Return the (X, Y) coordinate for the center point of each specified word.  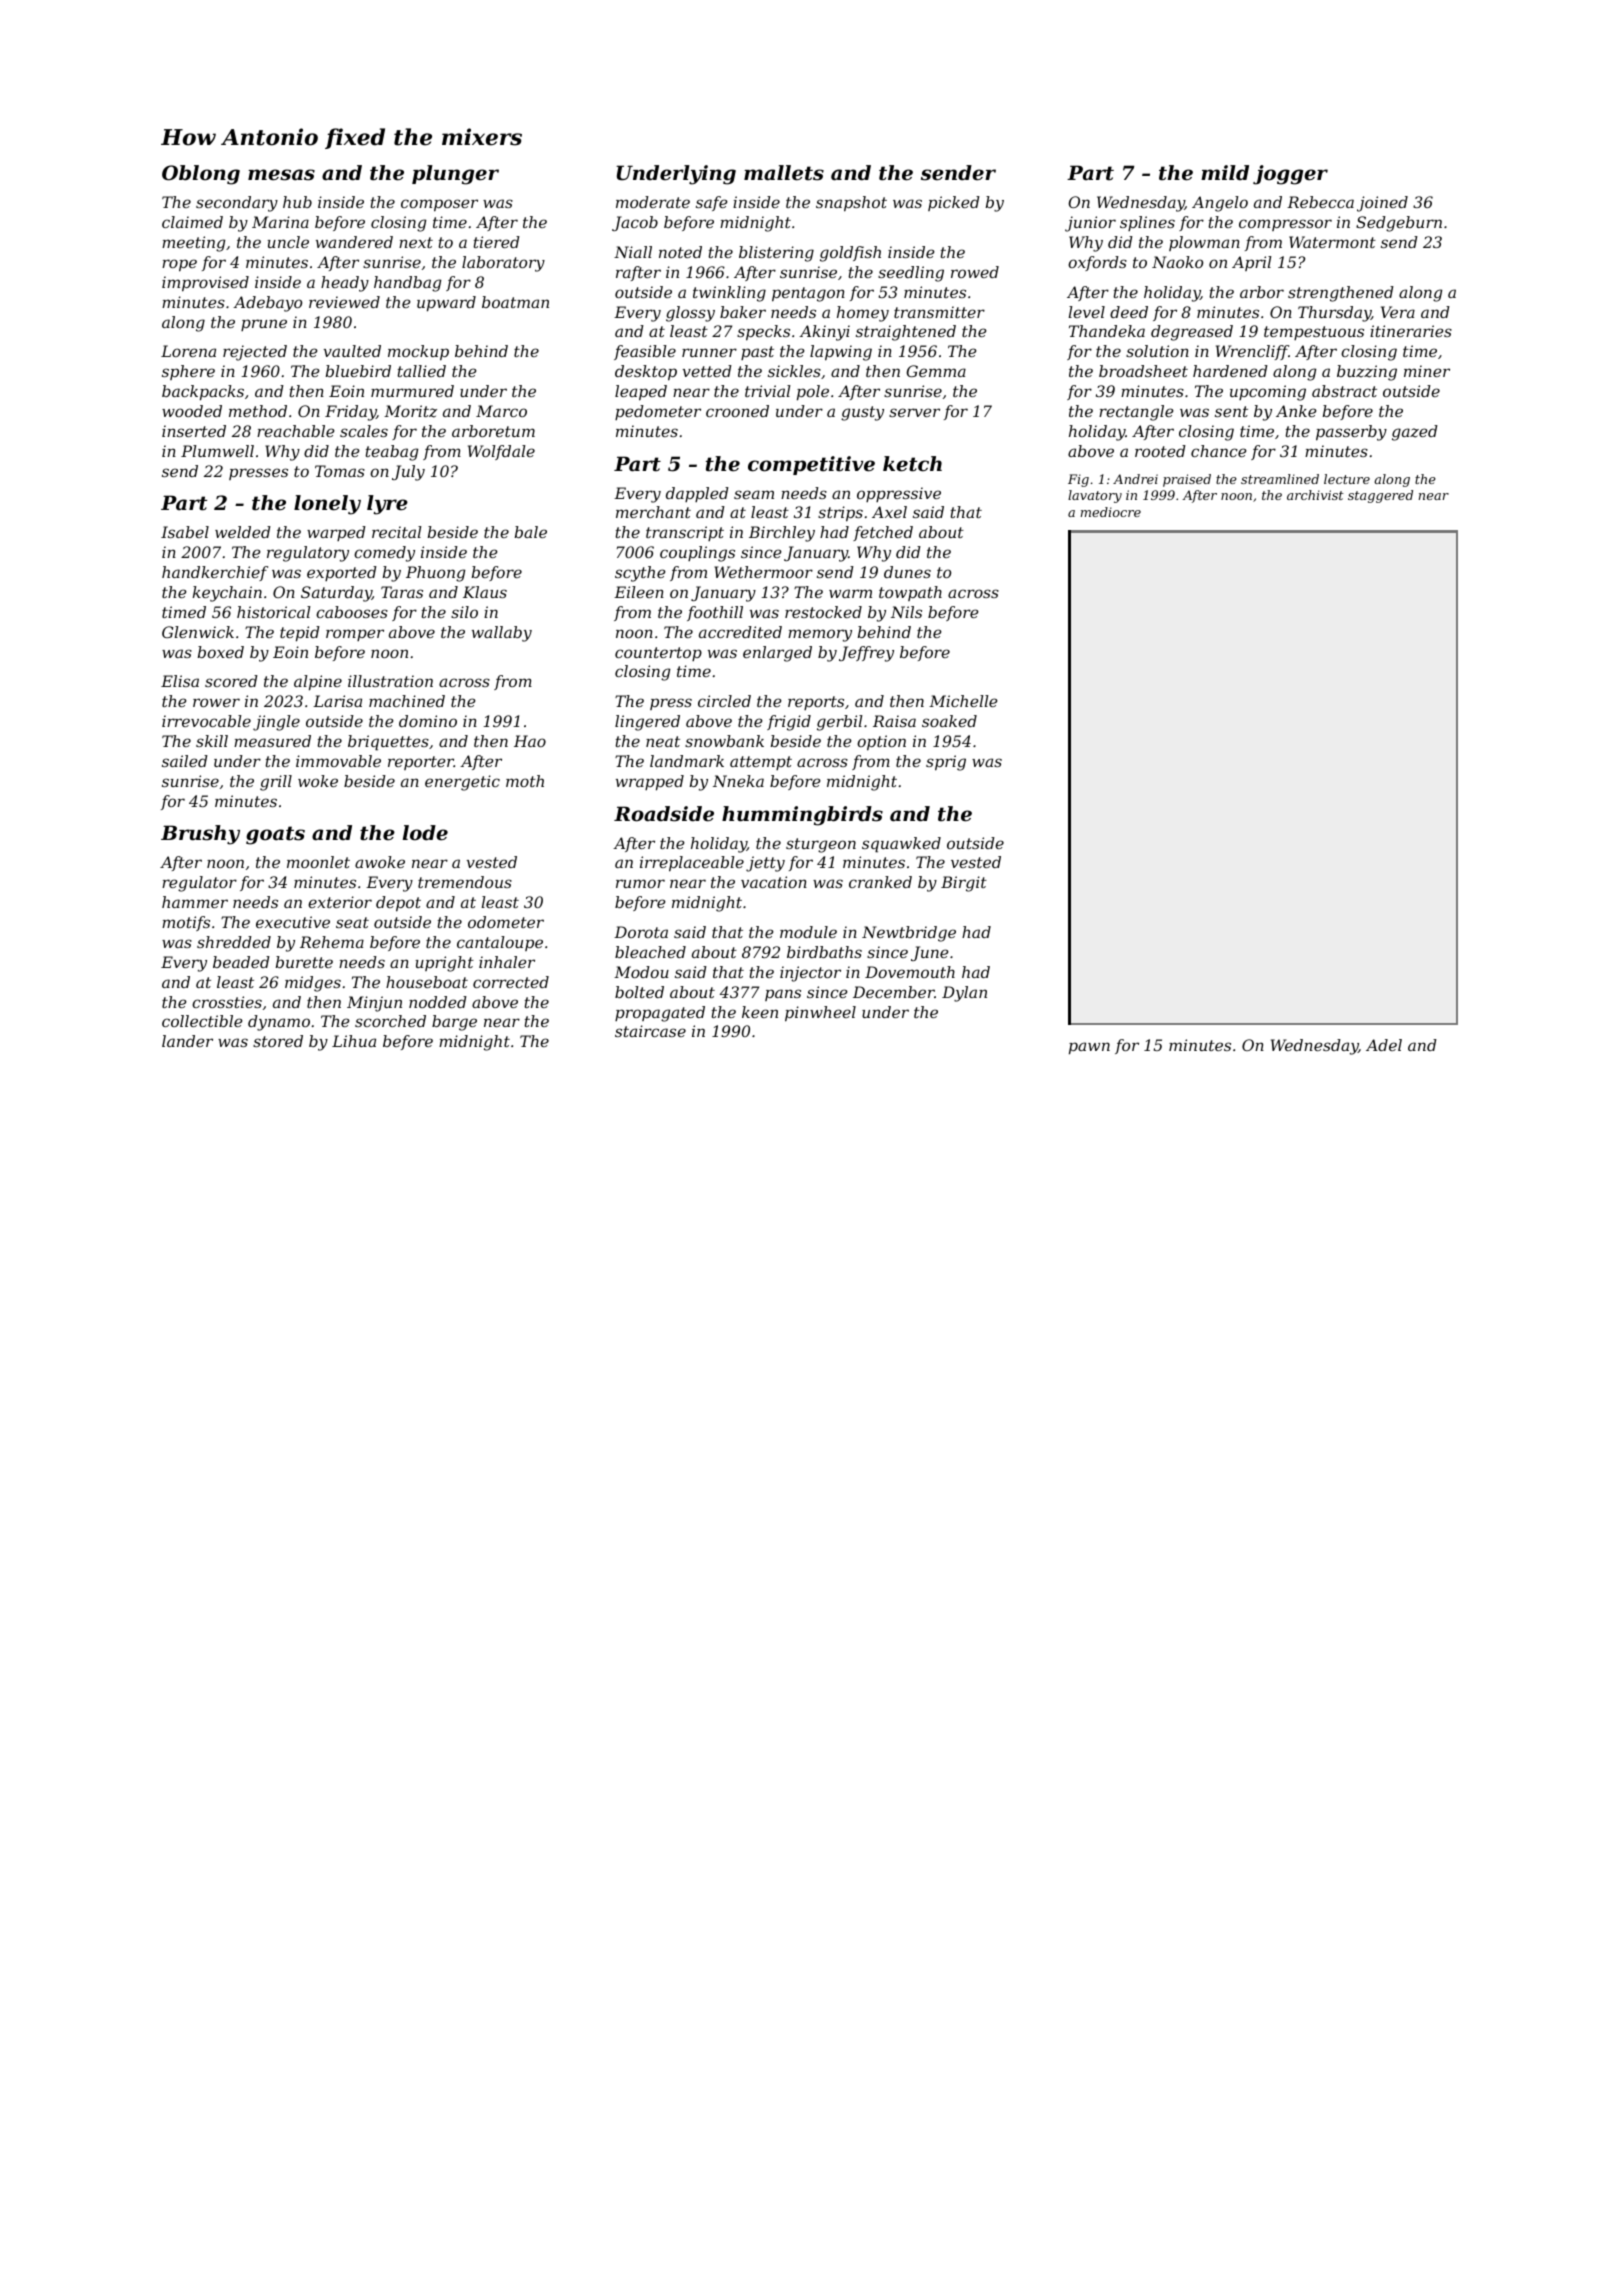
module (808, 932)
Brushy (200, 835)
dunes (907, 572)
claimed (192, 222)
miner (1427, 371)
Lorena (188, 351)
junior (1090, 224)
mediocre (1111, 512)
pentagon (808, 294)
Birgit (964, 884)
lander (187, 1041)
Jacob (635, 223)
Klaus (485, 592)
